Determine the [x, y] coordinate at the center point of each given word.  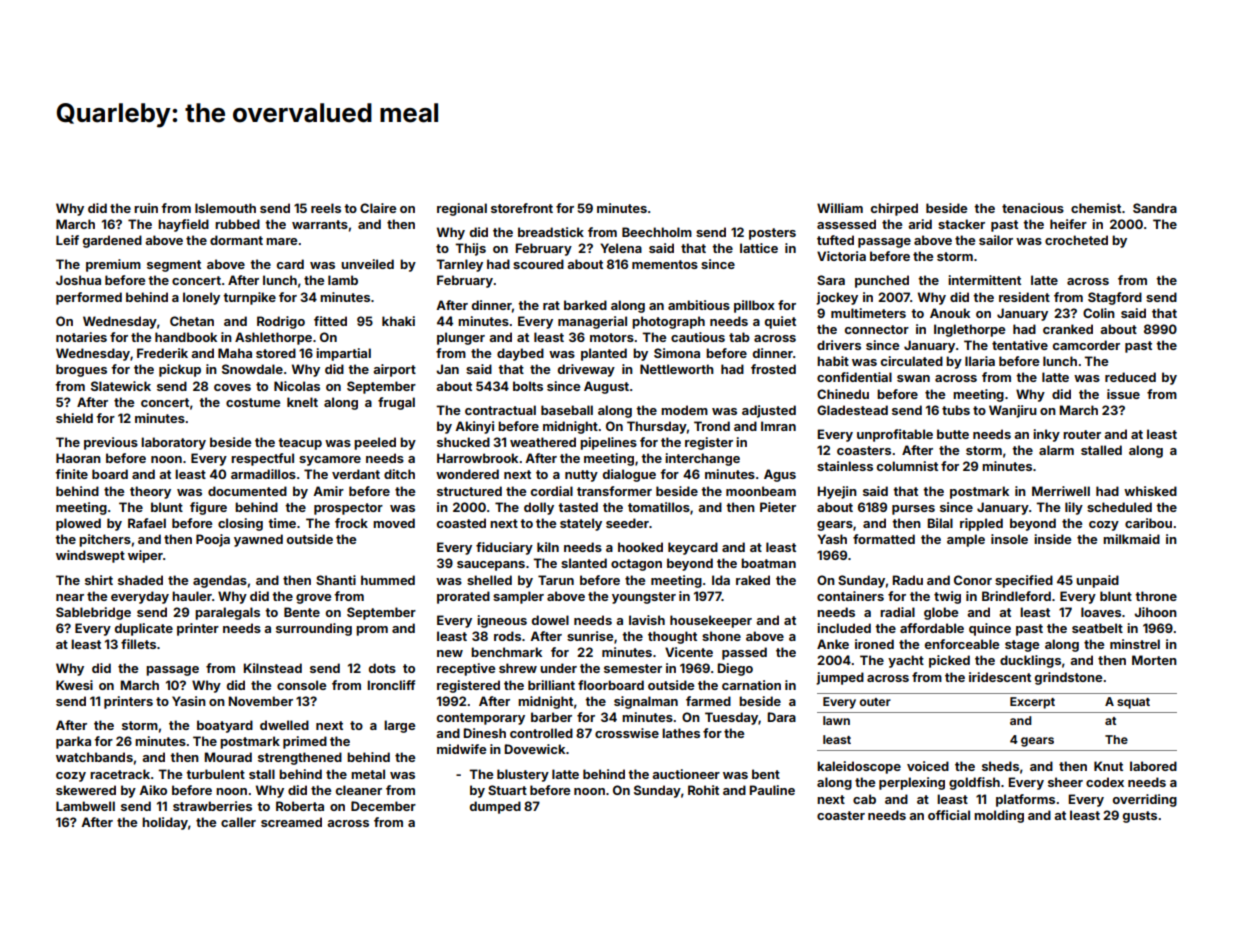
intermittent [984, 280]
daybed [520, 354]
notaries [81, 337]
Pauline [772, 790]
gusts [1140, 817]
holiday [165, 823]
